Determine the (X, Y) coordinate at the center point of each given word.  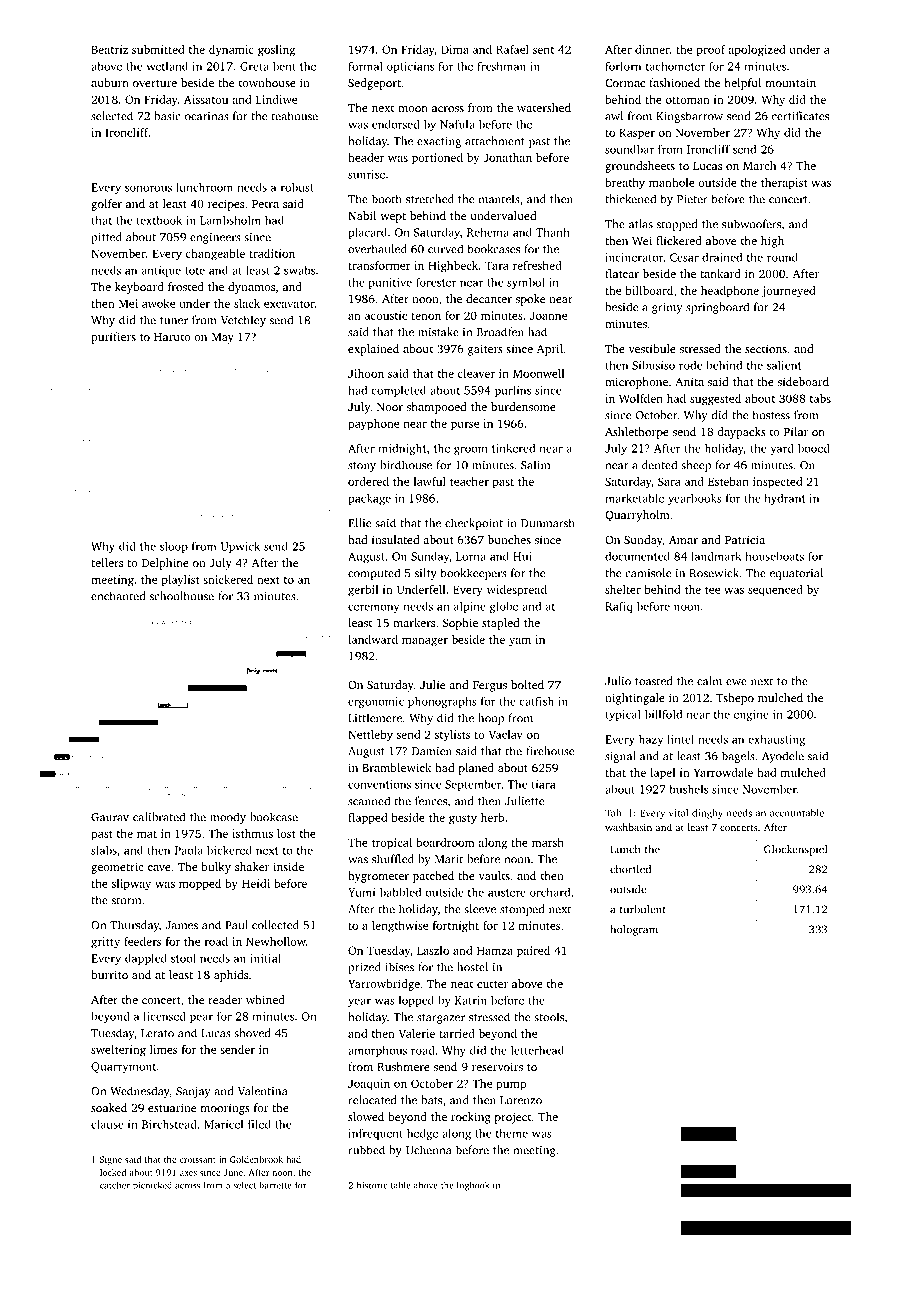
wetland (167, 66)
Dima (455, 49)
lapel (662, 774)
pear (201, 1018)
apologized (756, 51)
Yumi (361, 892)
